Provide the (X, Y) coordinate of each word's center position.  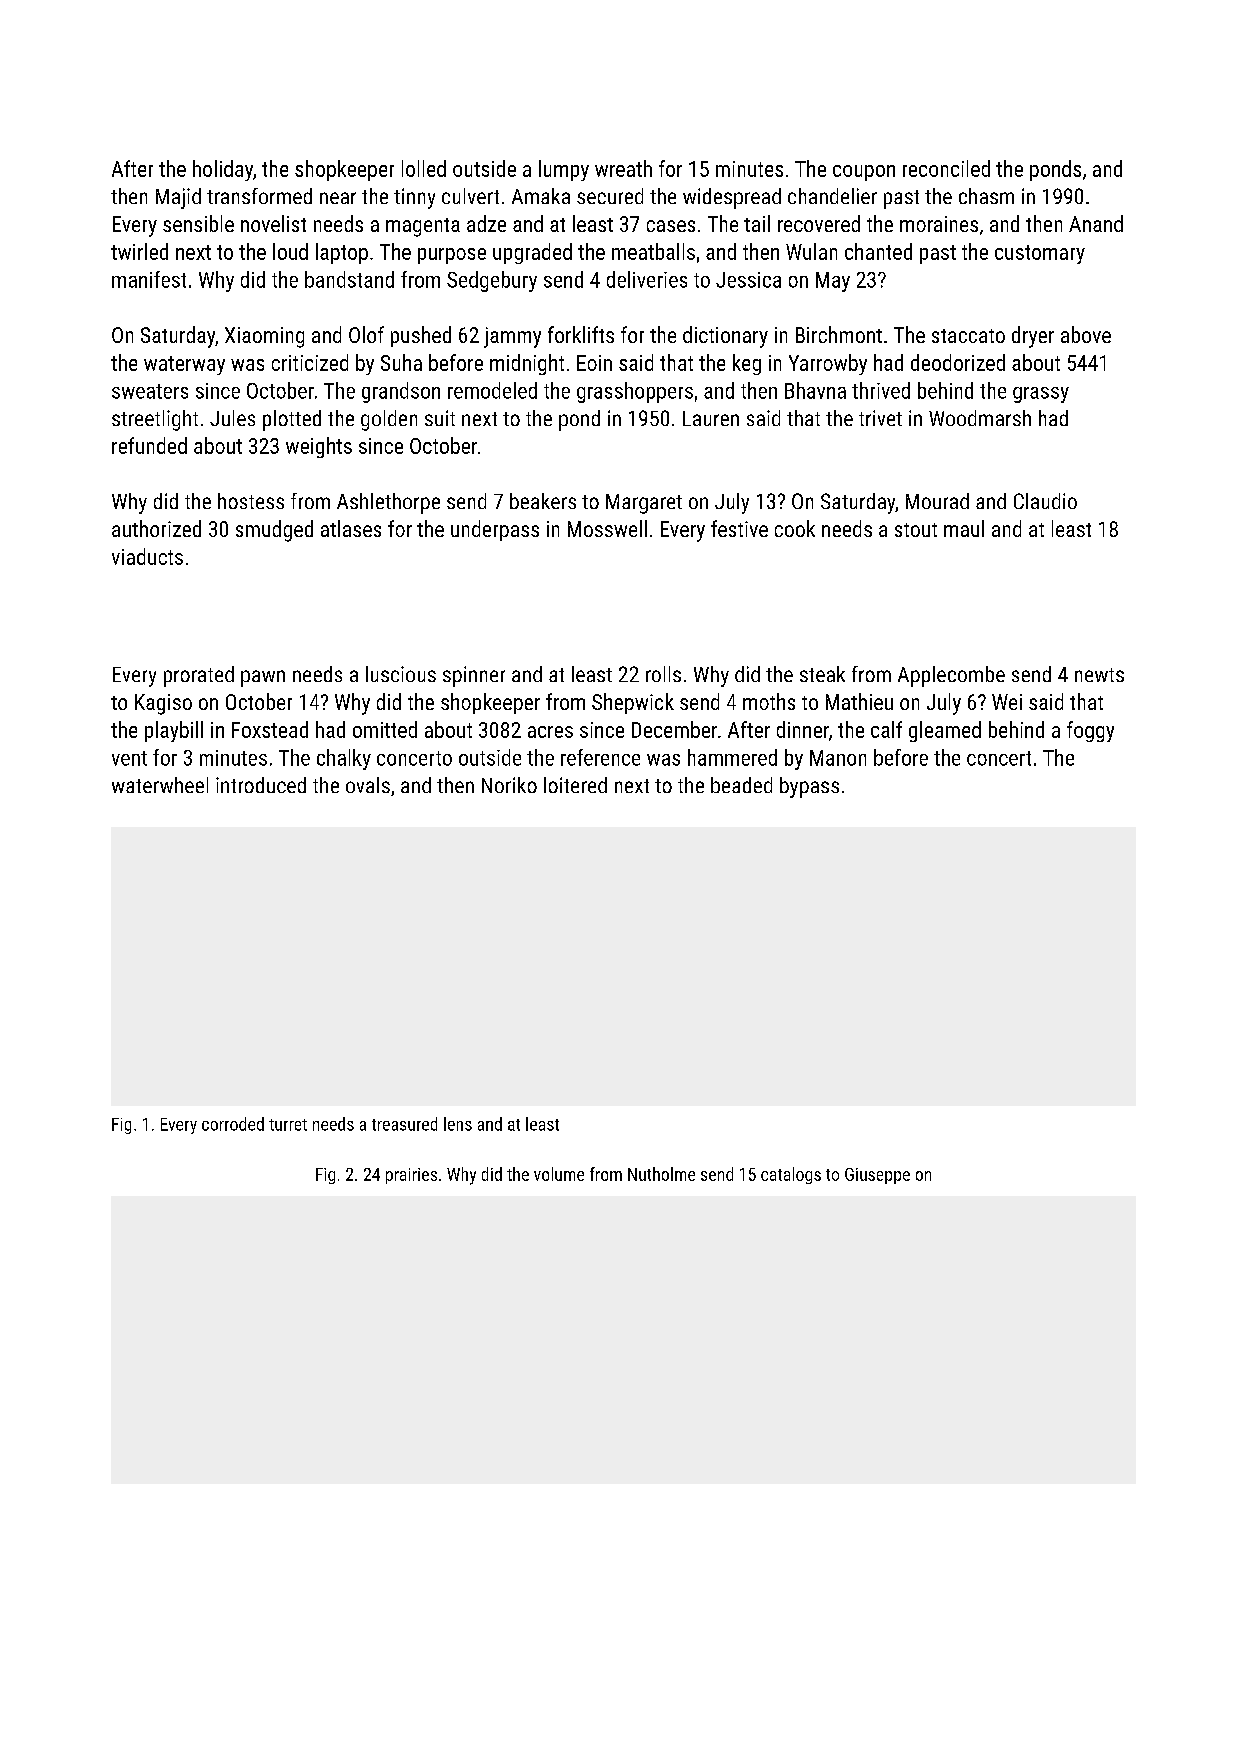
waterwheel (160, 785)
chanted (878, 251)
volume (559, 1174)
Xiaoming (264, 337)
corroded (233, 1124)
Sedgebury (492, 281)
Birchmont (839, 334)
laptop (342, 253)
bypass (809, 787)
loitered (575, 785)
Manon (838, 758)
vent (129, 758)
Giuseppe (877, 1176)
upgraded (532, 253)
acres (550, 732)
